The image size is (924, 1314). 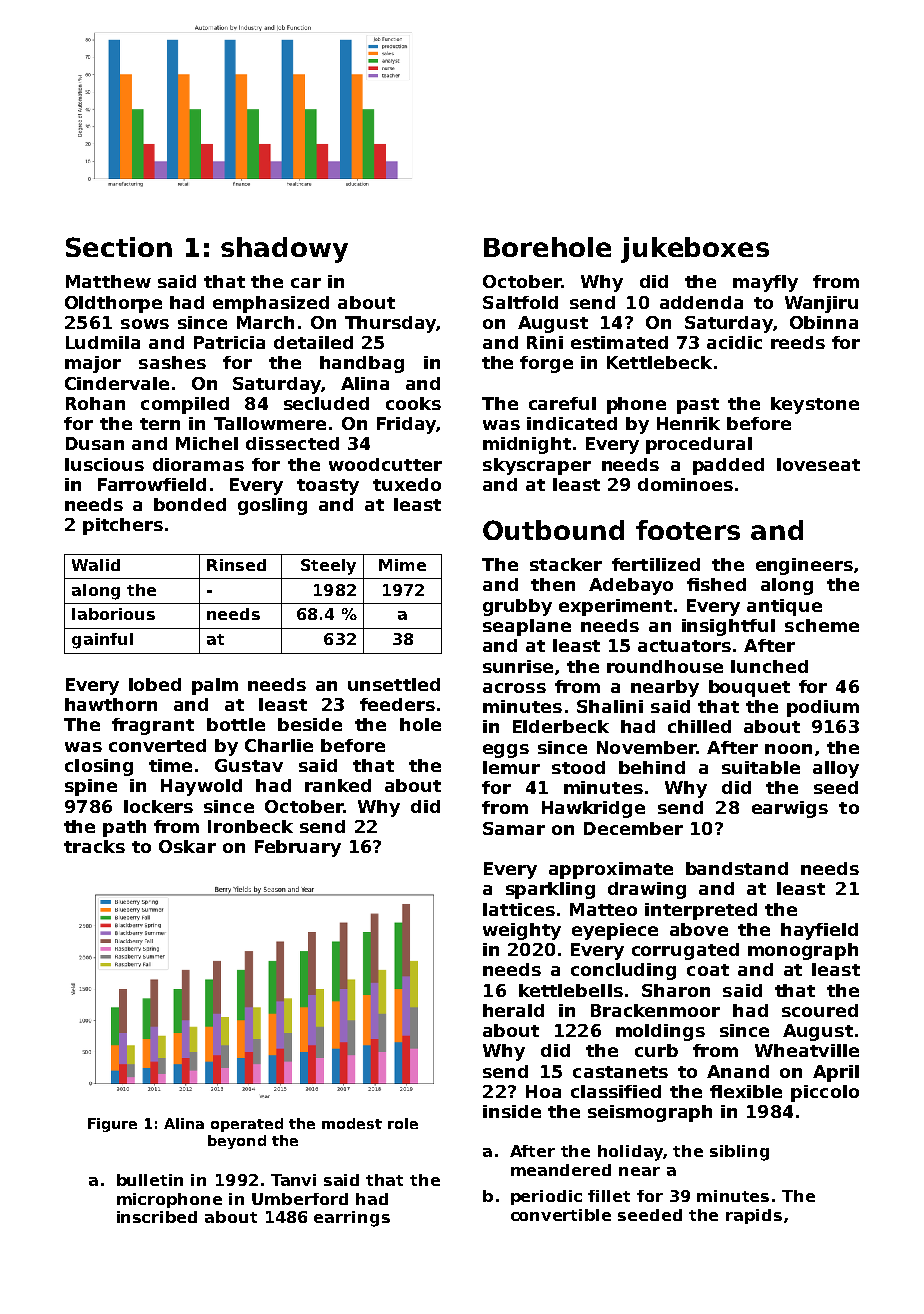 What do you see at coordinates (695, 250) in the page?
I see `jukeboxes` at bounding box center [695, 250].
